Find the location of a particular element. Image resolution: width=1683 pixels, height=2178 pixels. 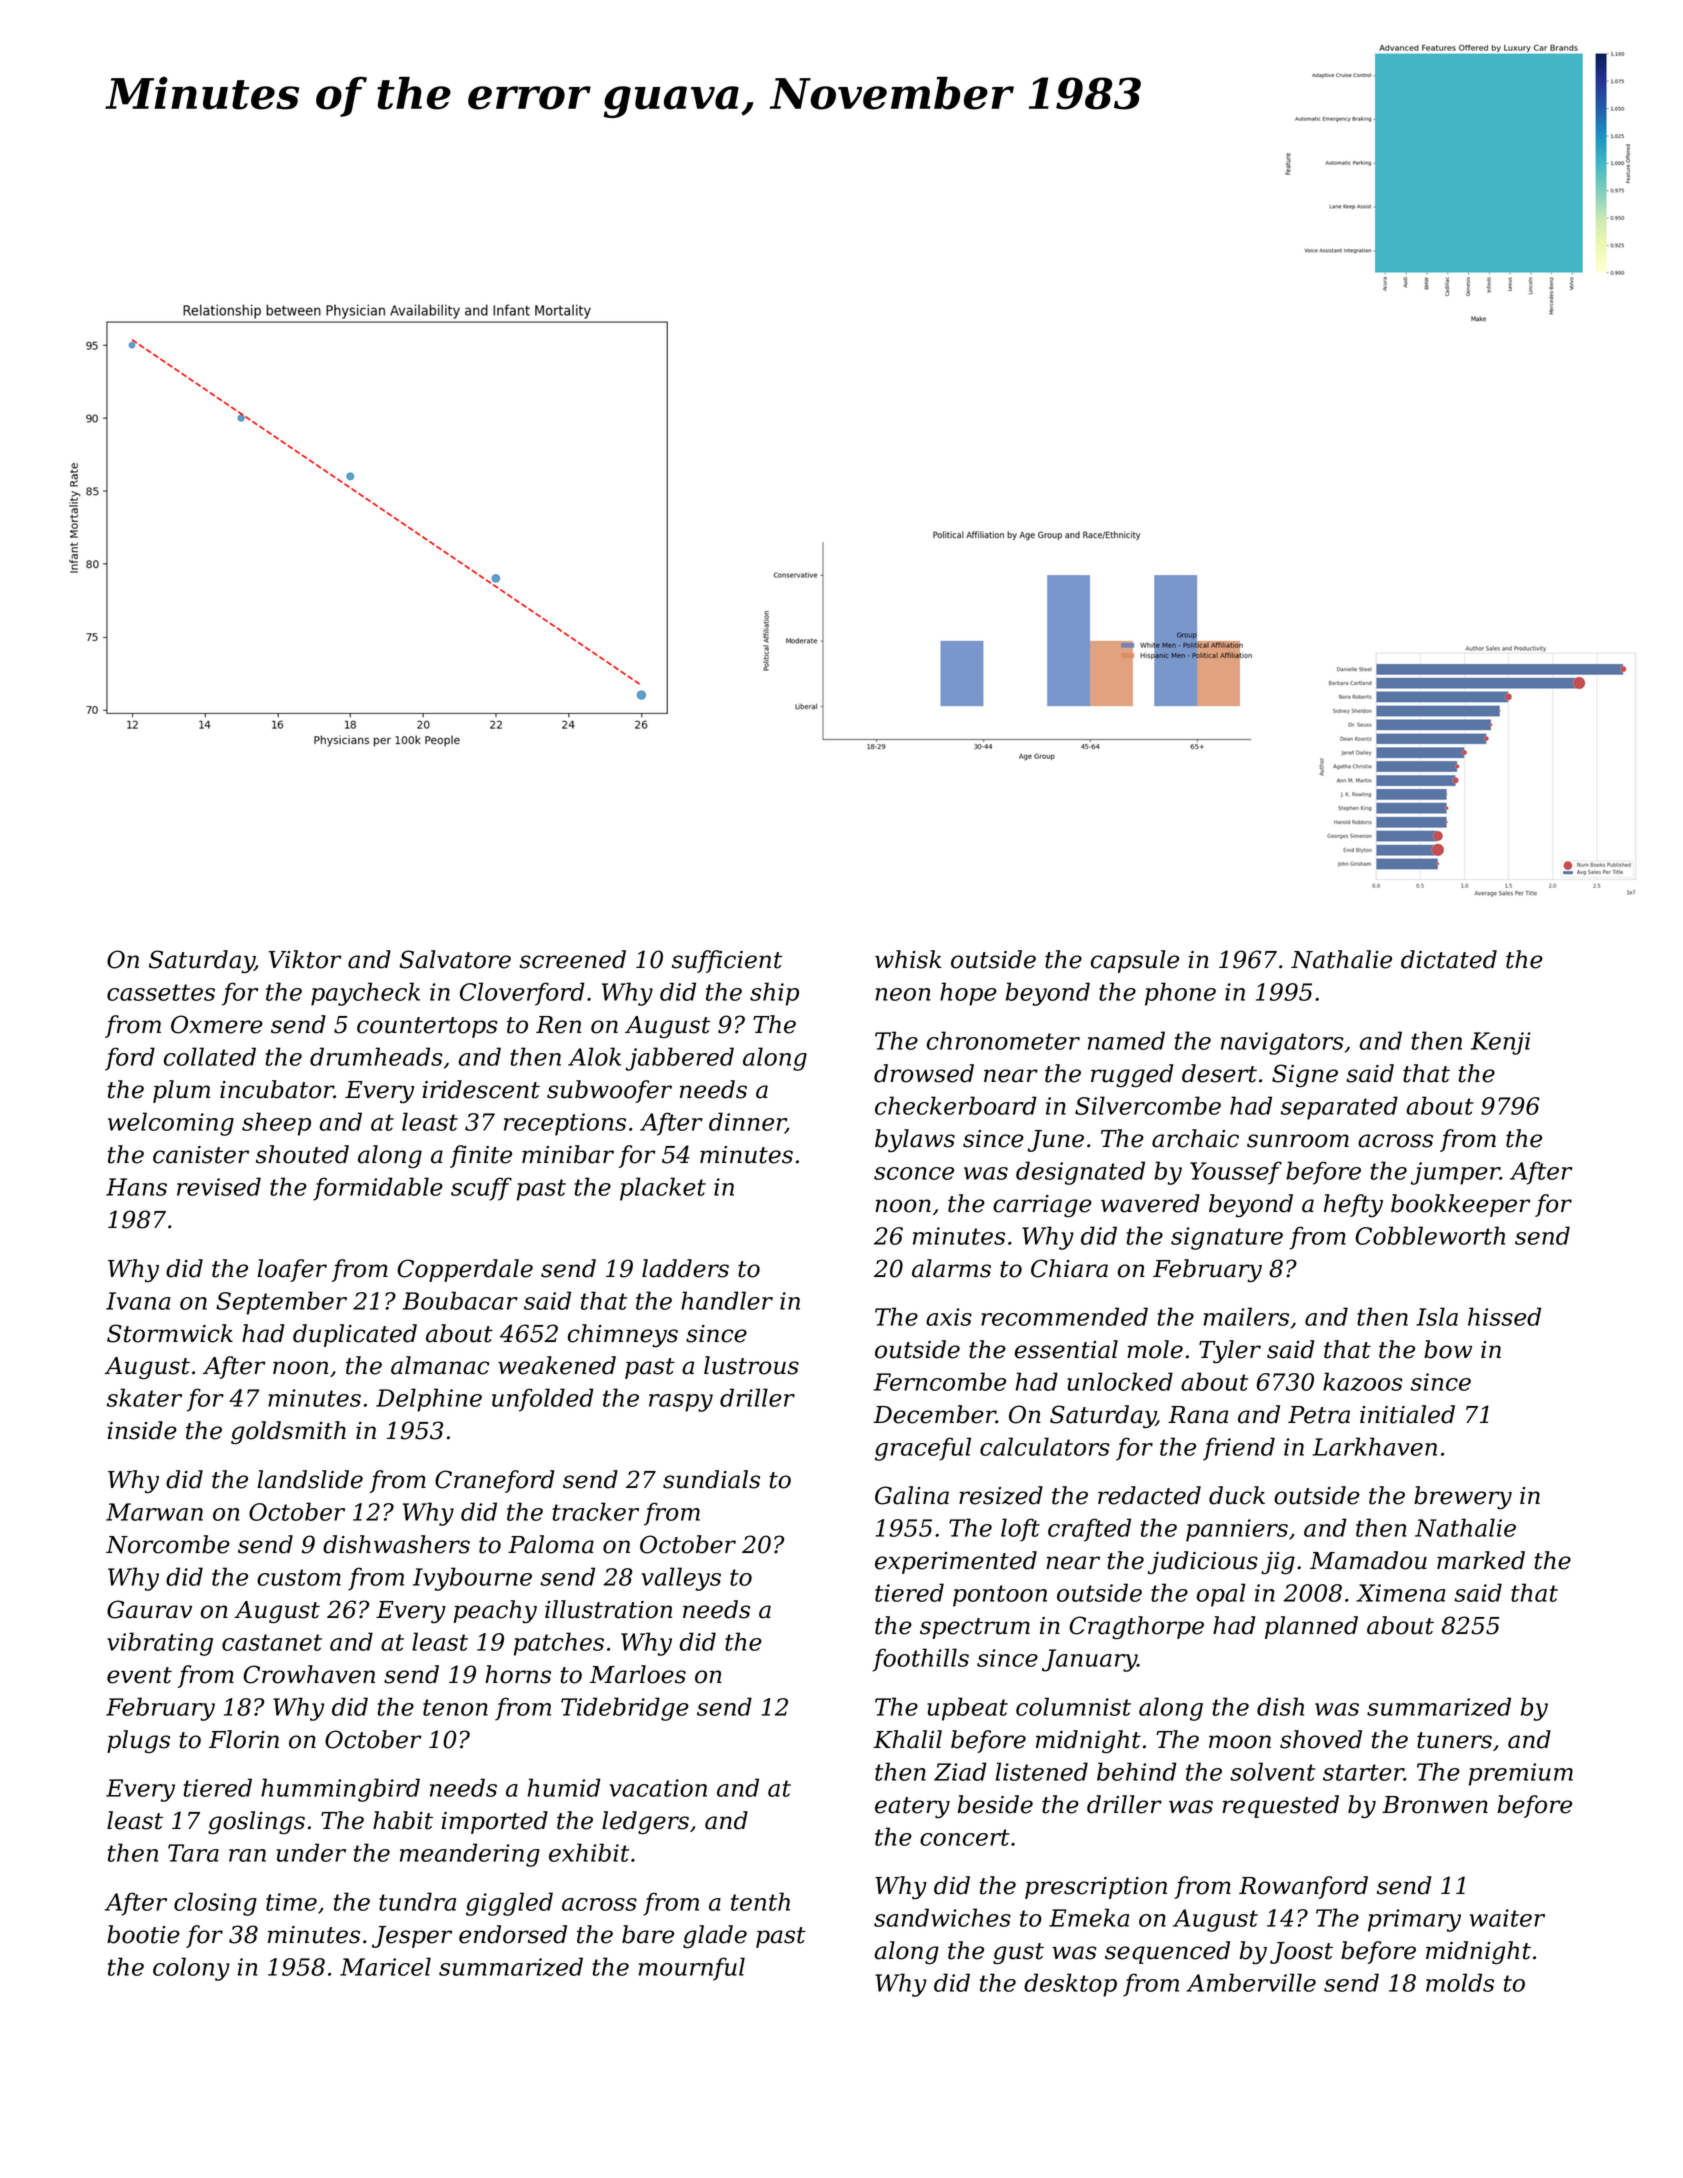

Isla is located at coordinates (1437, 1316).
